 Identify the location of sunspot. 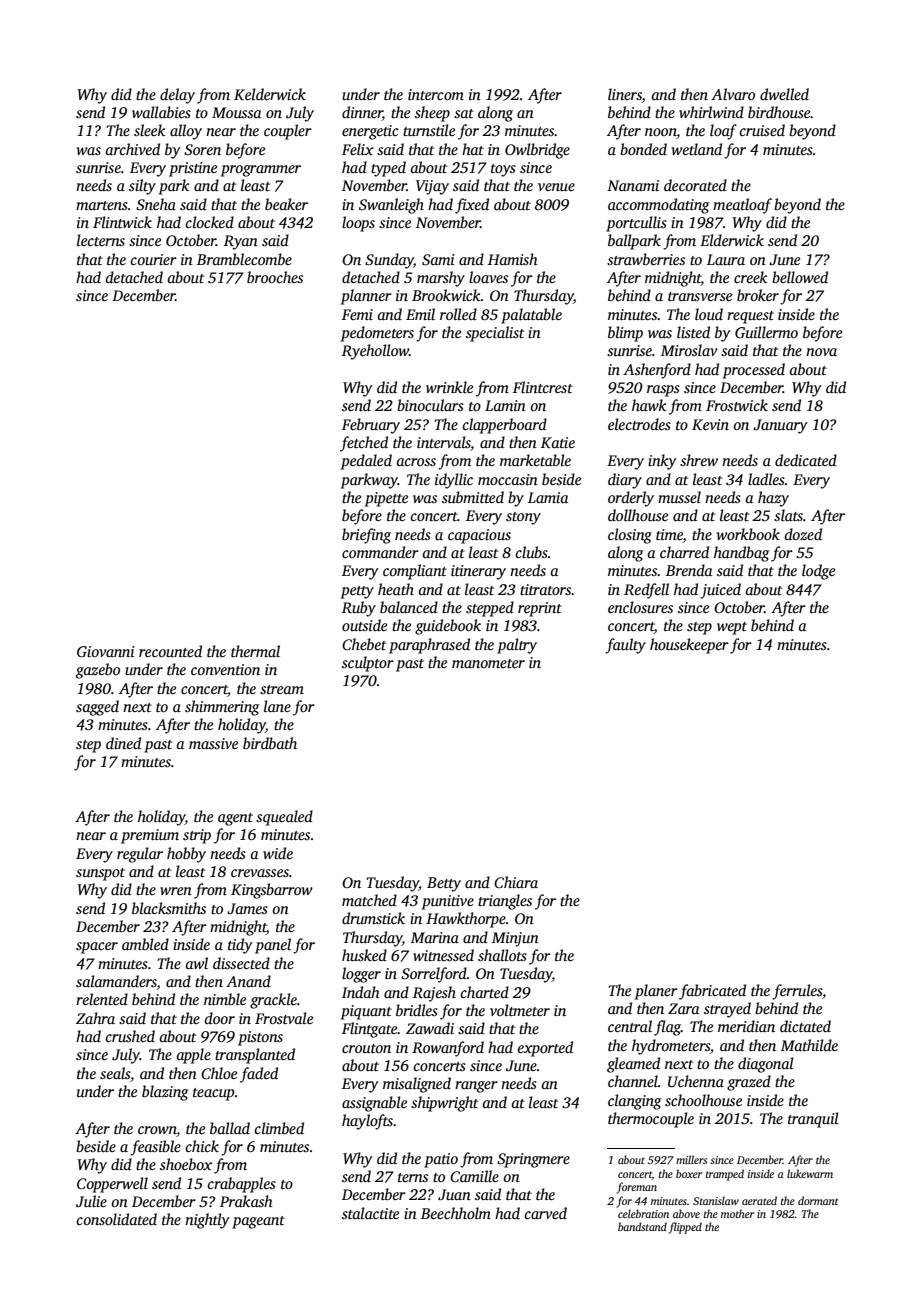
(100, 874).
